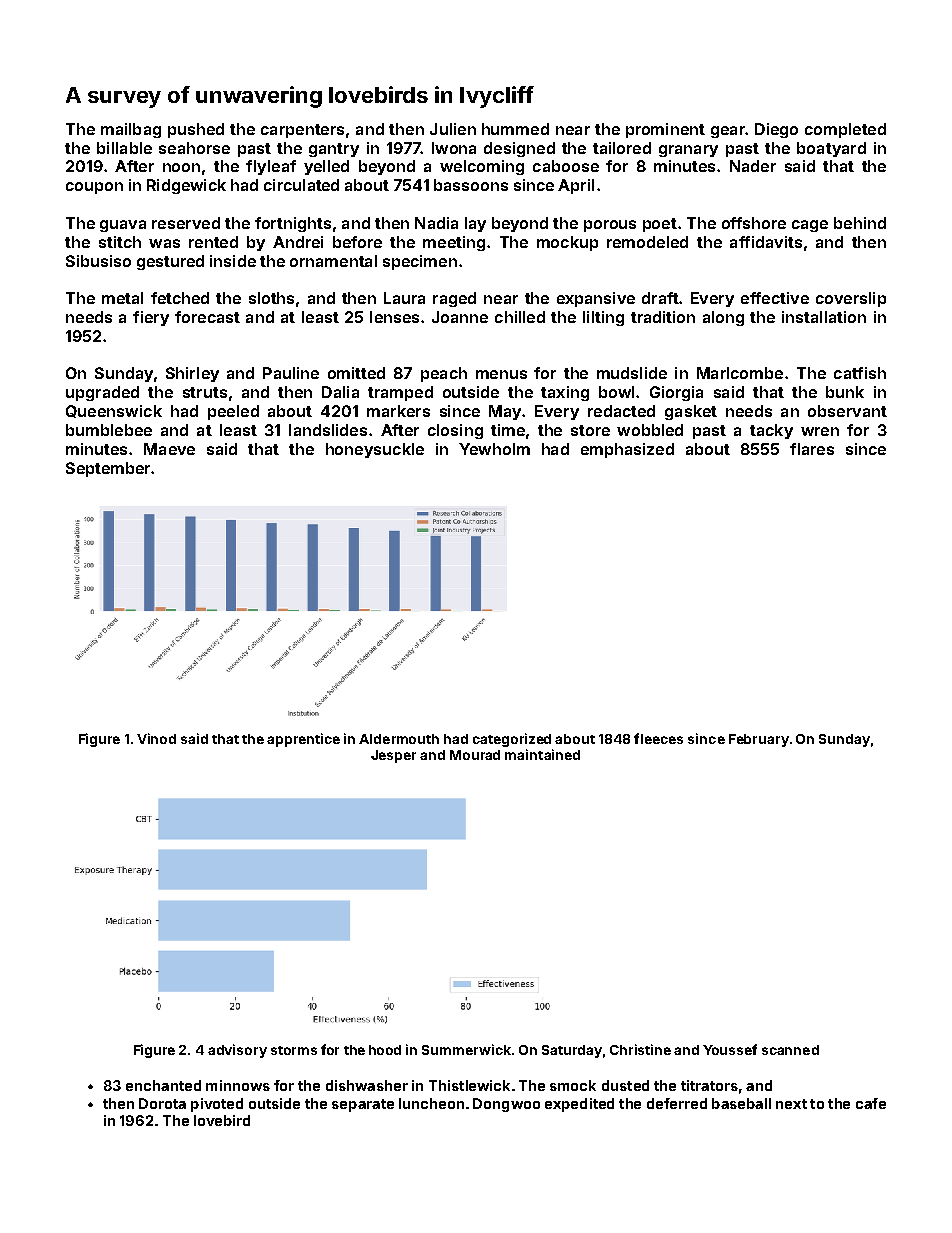 The width and height of the image is (952, 1233). What do you see at coordinates (169, 449) in the image?
I see `Maeve` at bounding box center [169, 449].
